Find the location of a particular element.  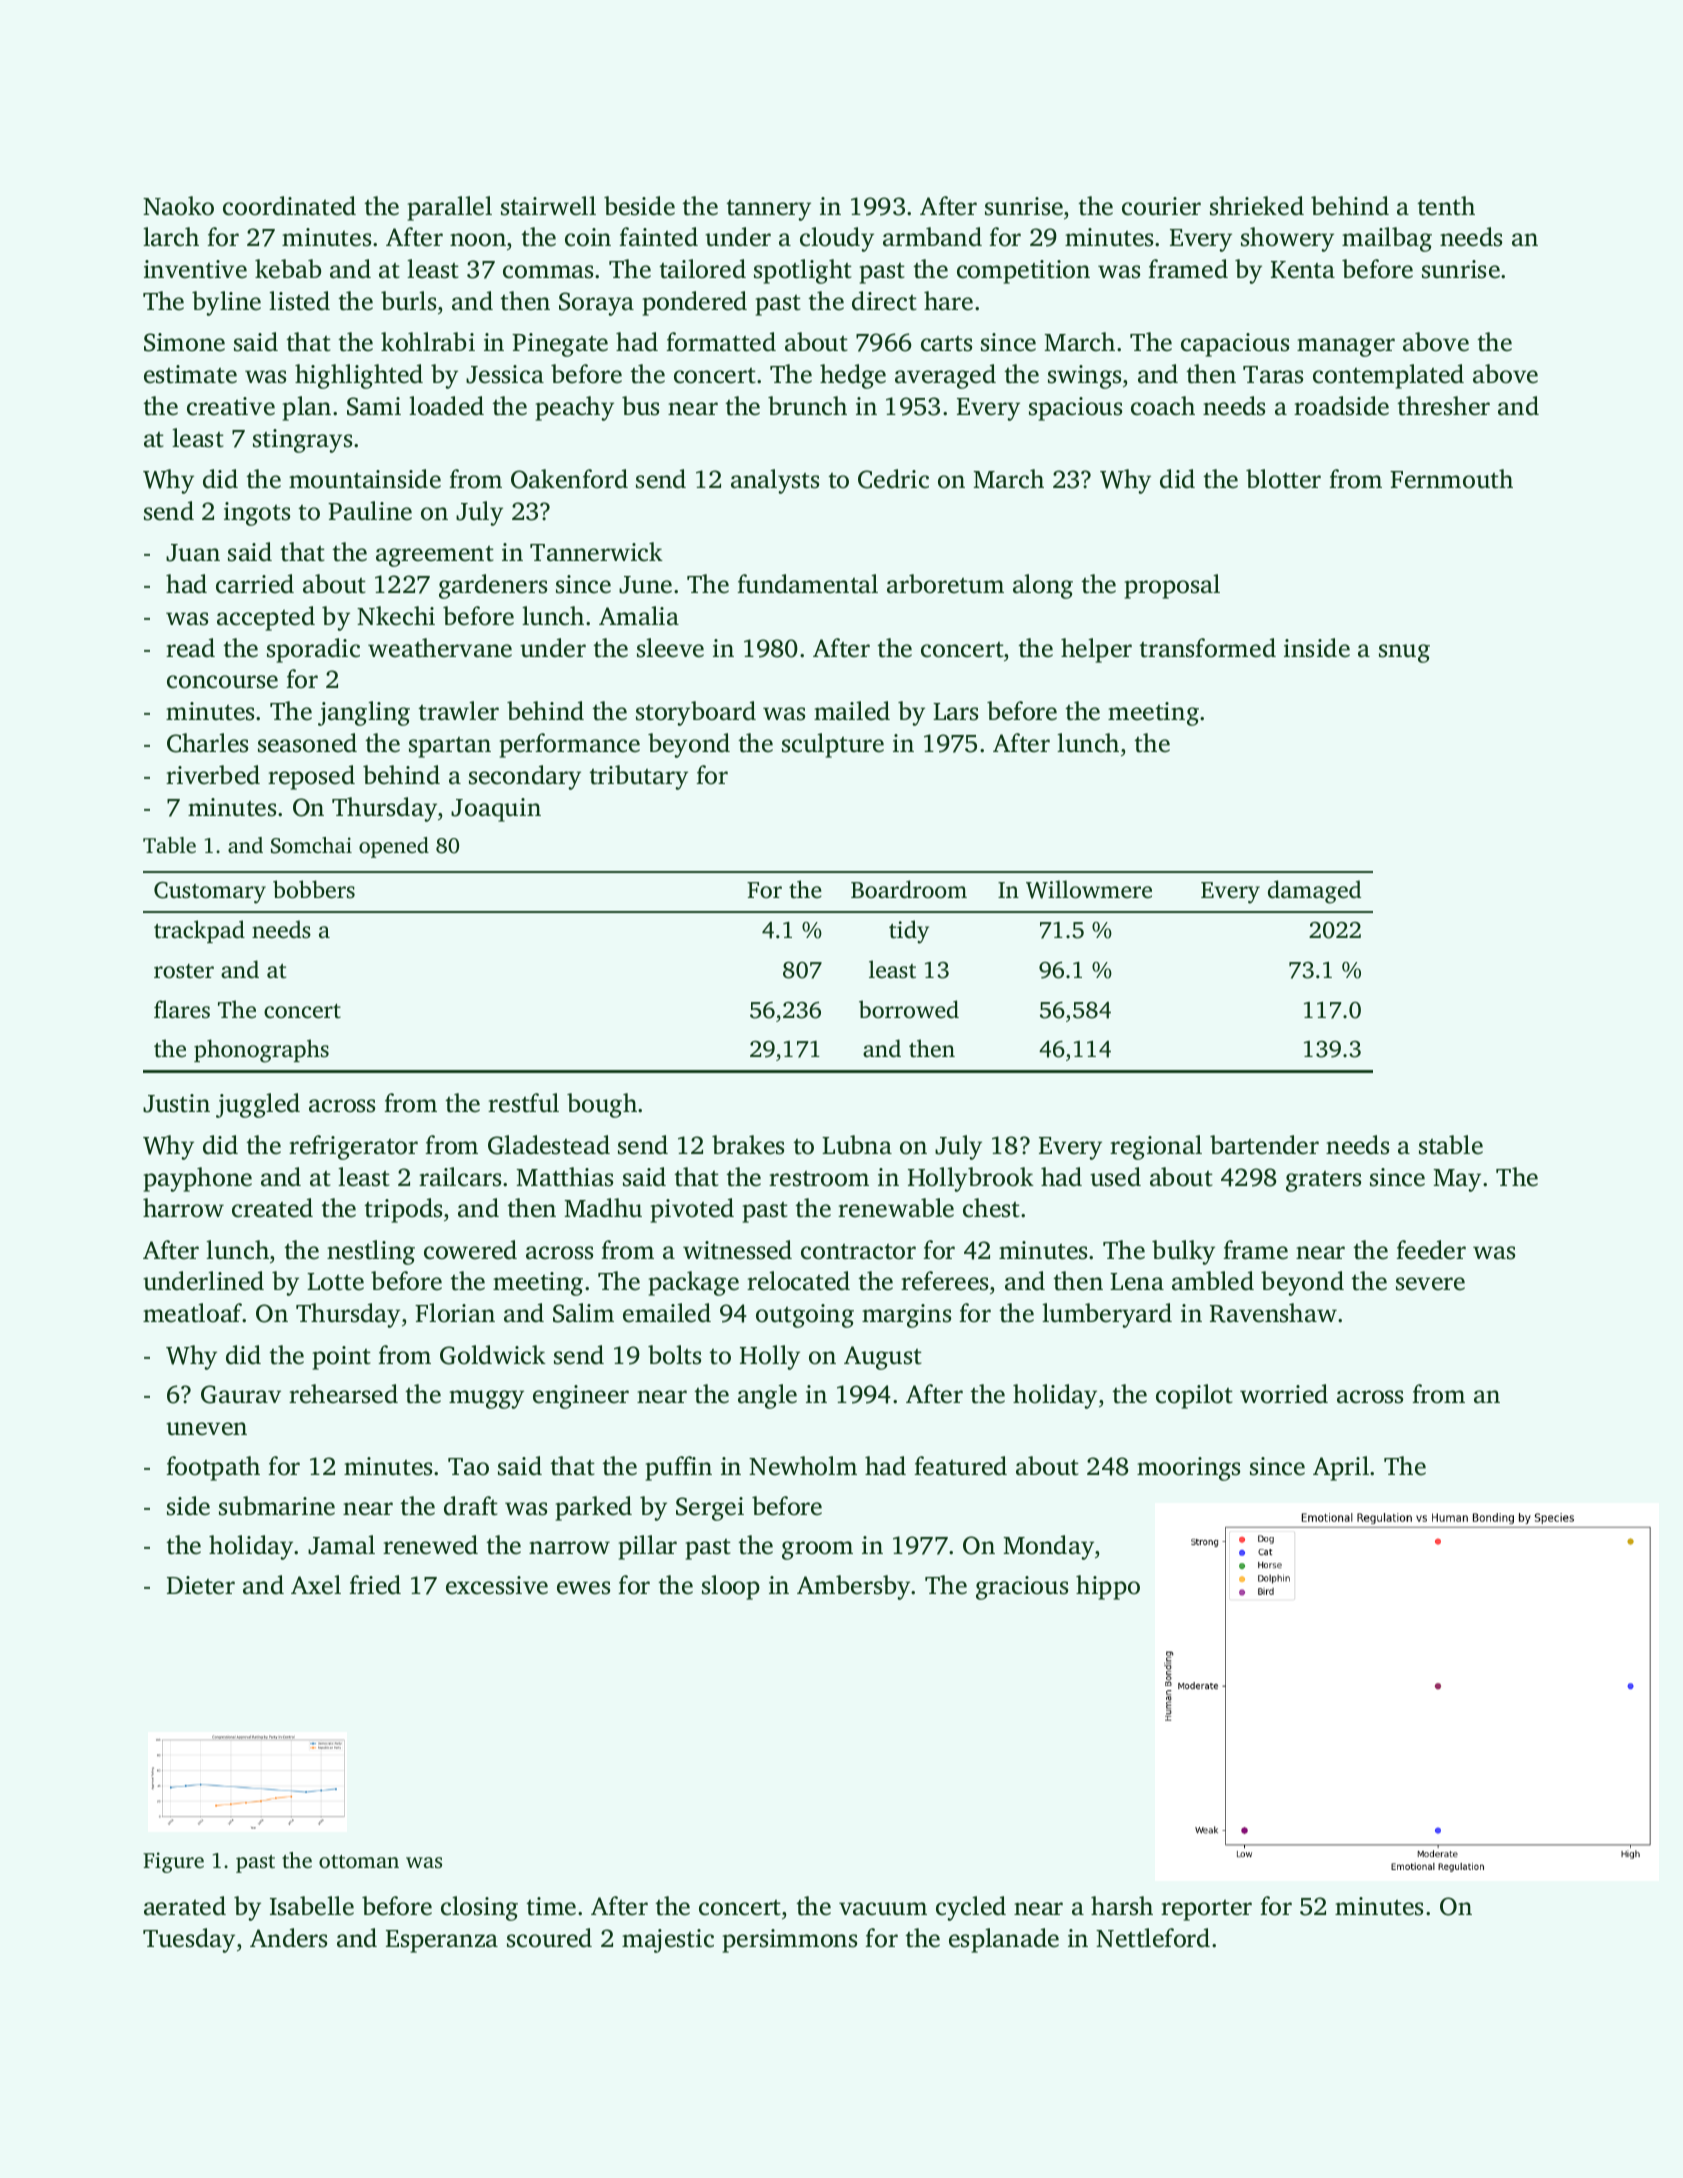

estimate is located at coordinates (190, 374).
